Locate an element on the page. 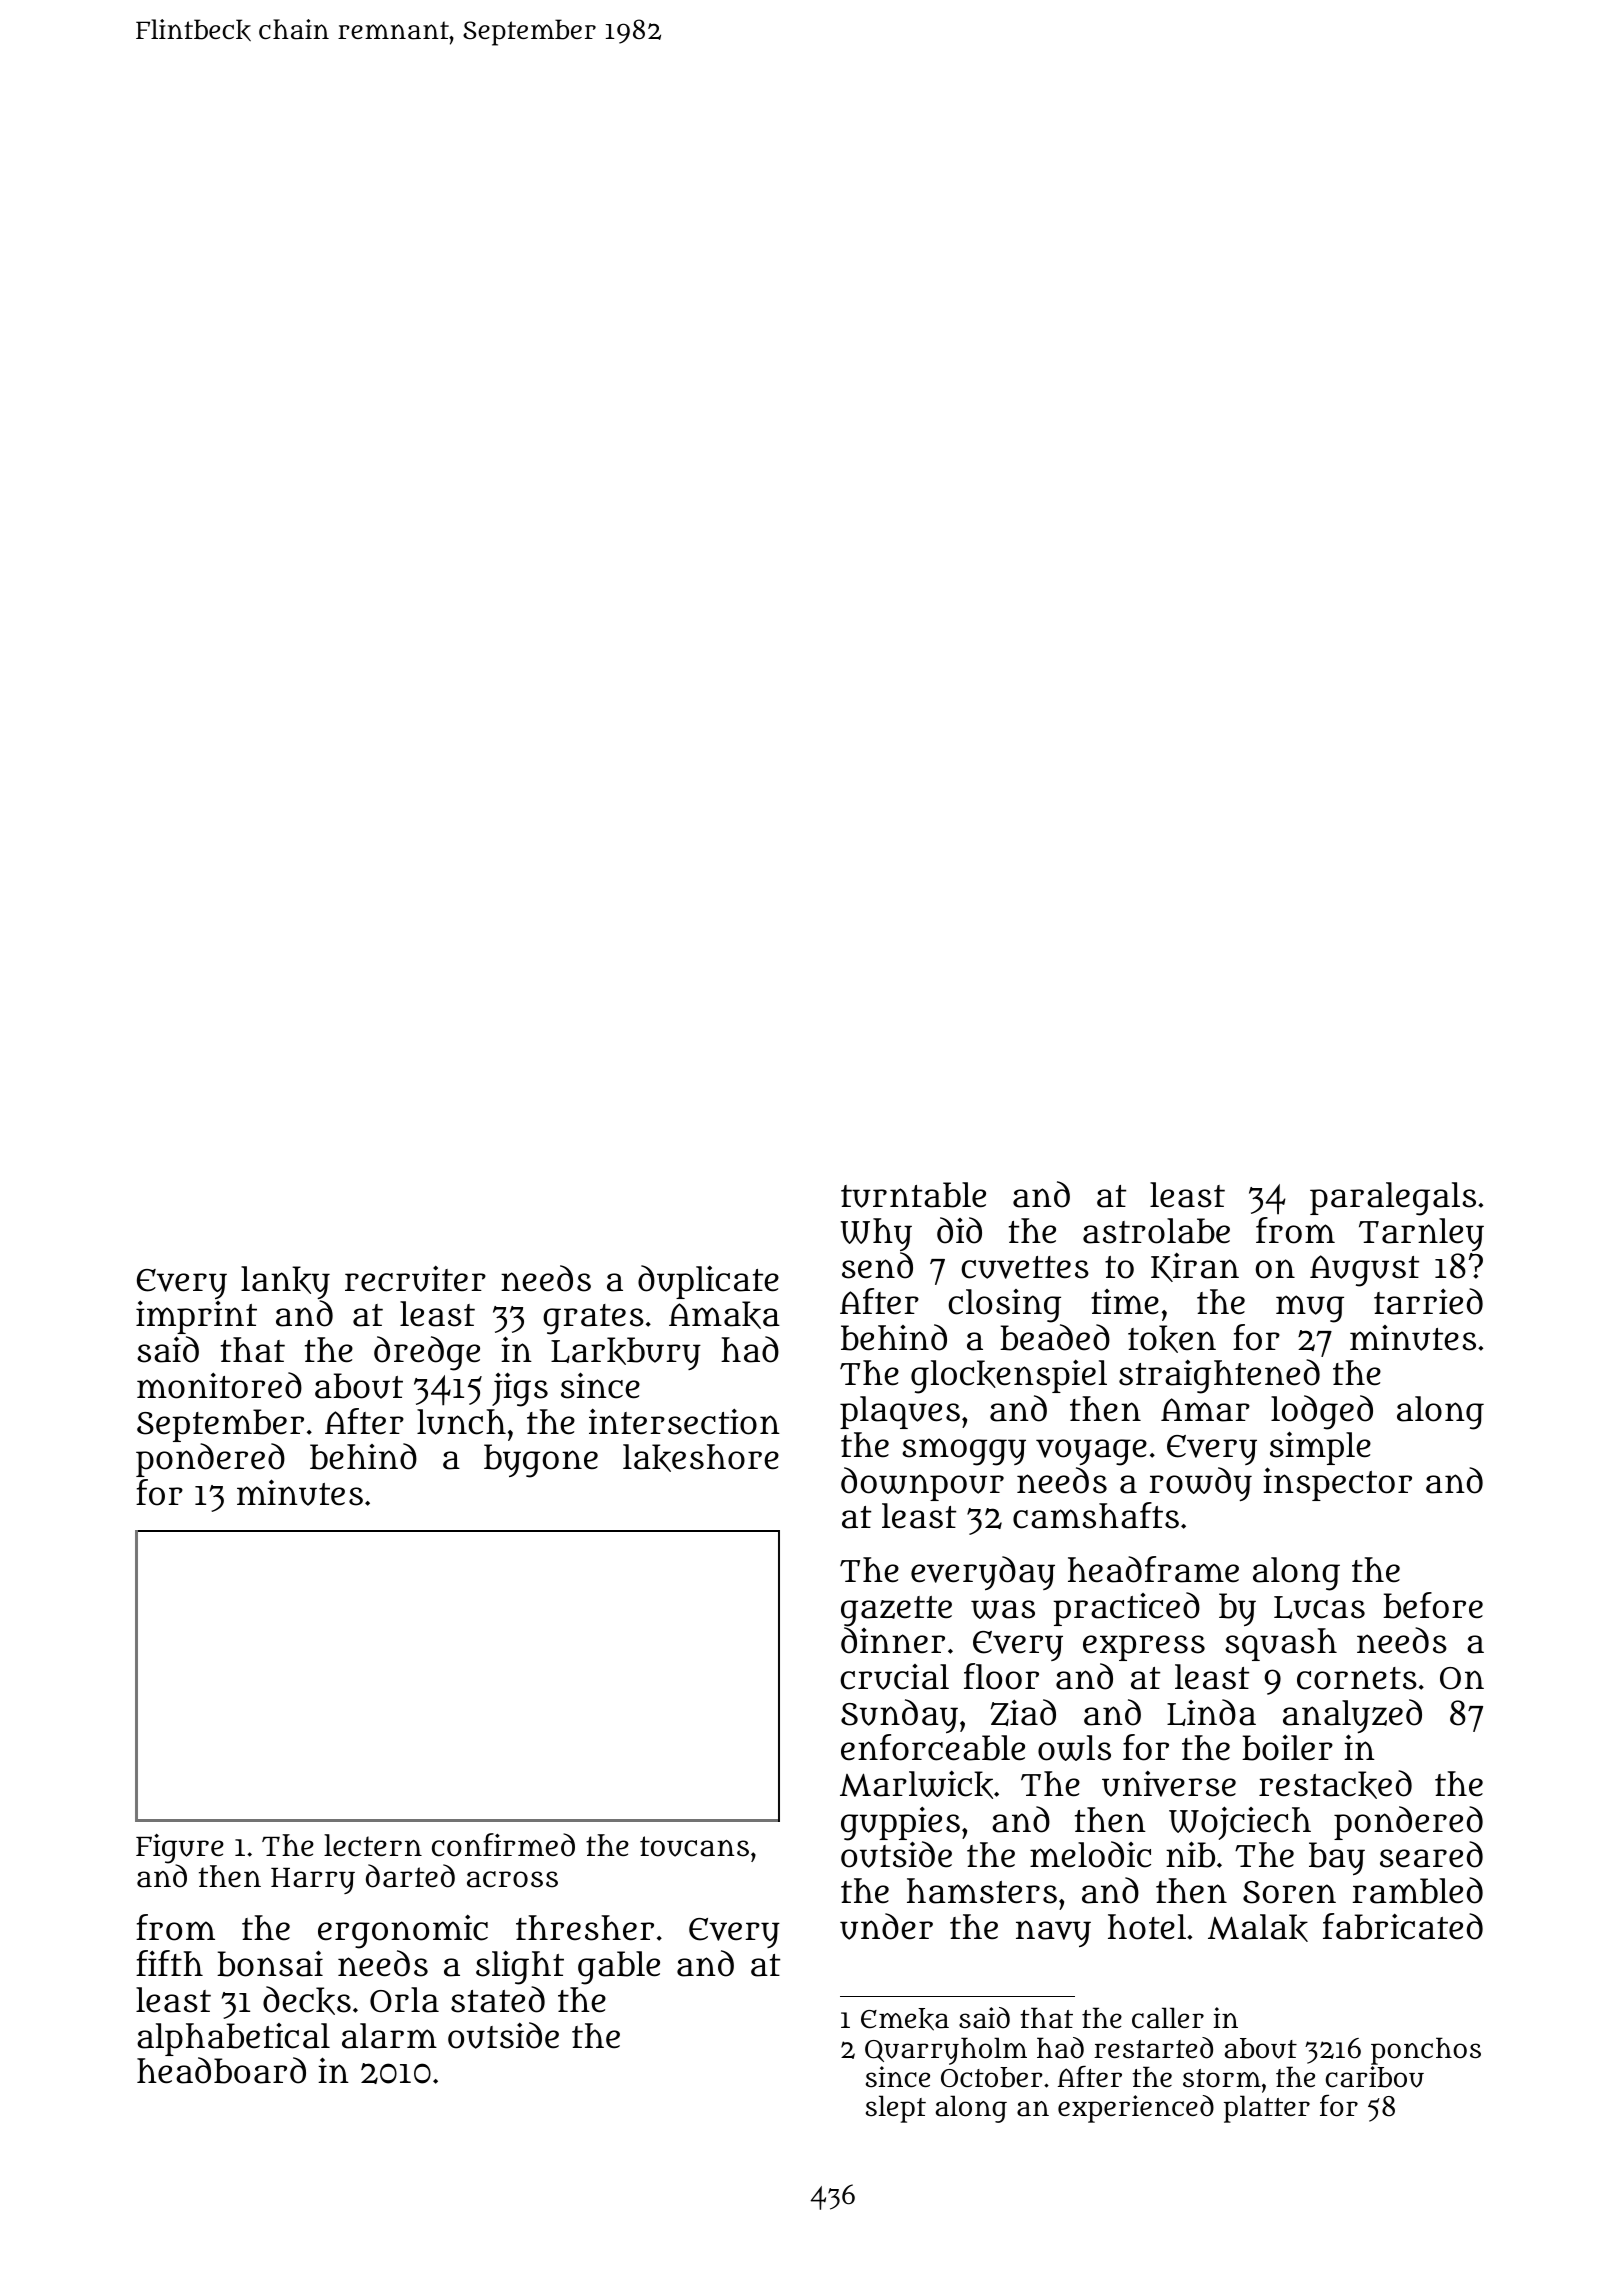 Image resolution: width=1620 pixels, height=2292 pixels. bonsai is located at coordinates (270, 1963).
